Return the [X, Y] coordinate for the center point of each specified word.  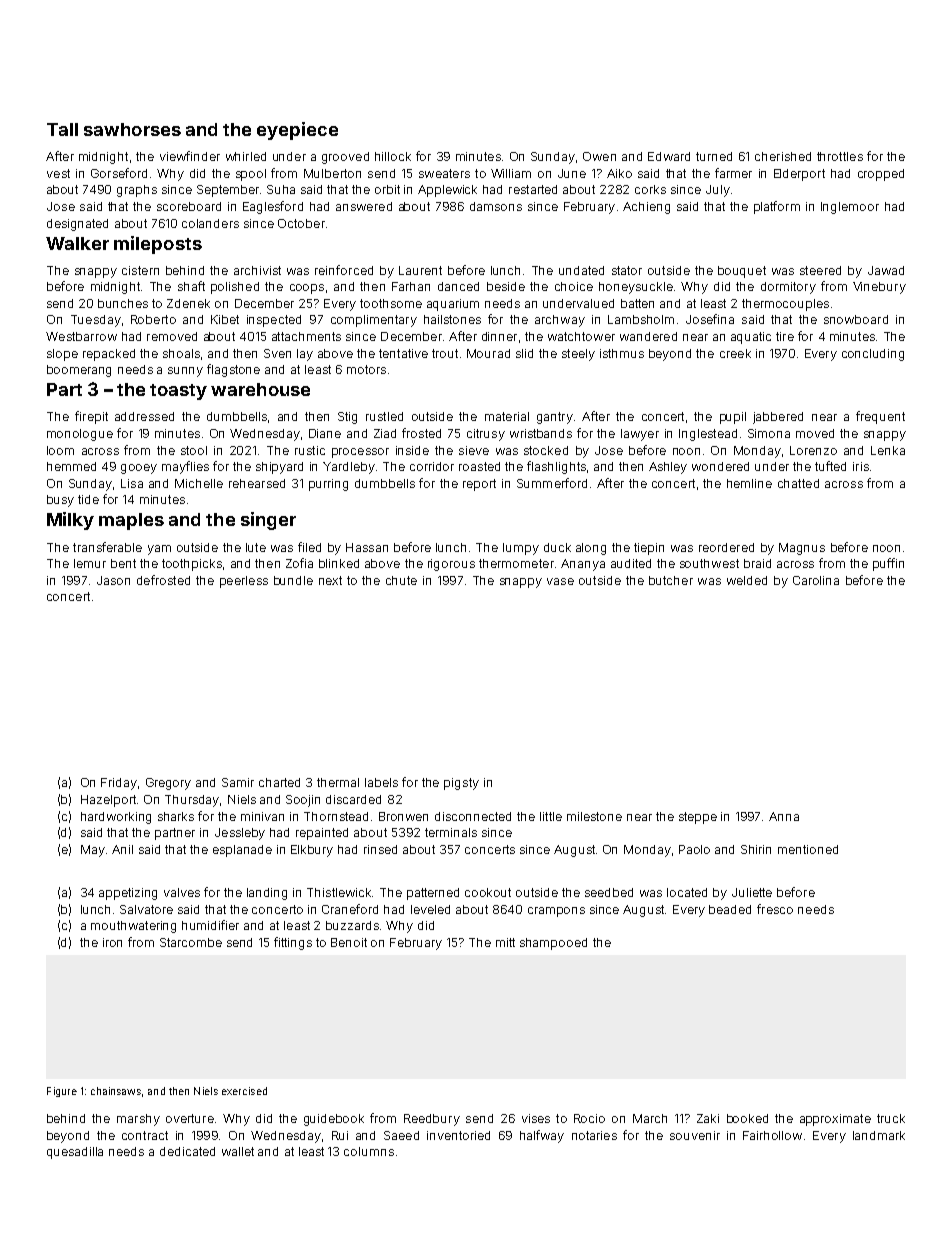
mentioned [808, 849]
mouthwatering [133, 927]
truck [891, 1118]
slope [62, 355]
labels [381, 782]
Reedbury [432, 1120]
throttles [840, 156]
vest [58, 173]
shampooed [553, 944]
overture [190, 1118]
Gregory [168, 784]
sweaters [444, 173]
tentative [403, 353]
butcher [671, 580]
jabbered [778, 418]
